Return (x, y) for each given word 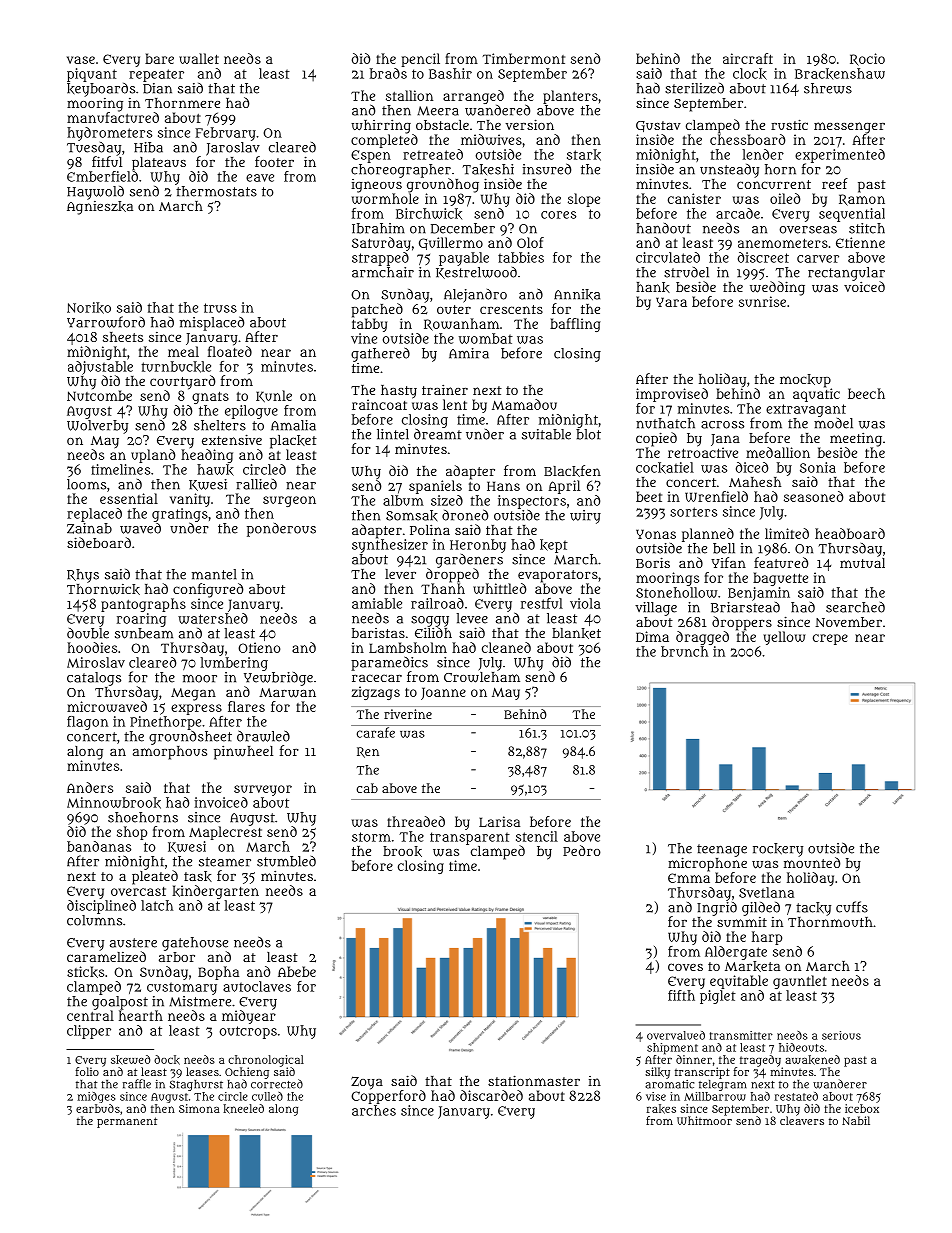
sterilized (694, 88)
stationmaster (534, 1080)
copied (656, 439)
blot (588, 434)
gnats (210, 397)
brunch (684, 651)
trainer (445, 390)
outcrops (248, 1032)
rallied (256, 484)
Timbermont (523, 58)
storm (371, 837)
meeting (856, 440)
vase (81, 60)
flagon (87, 723)
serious (841, 1035)
